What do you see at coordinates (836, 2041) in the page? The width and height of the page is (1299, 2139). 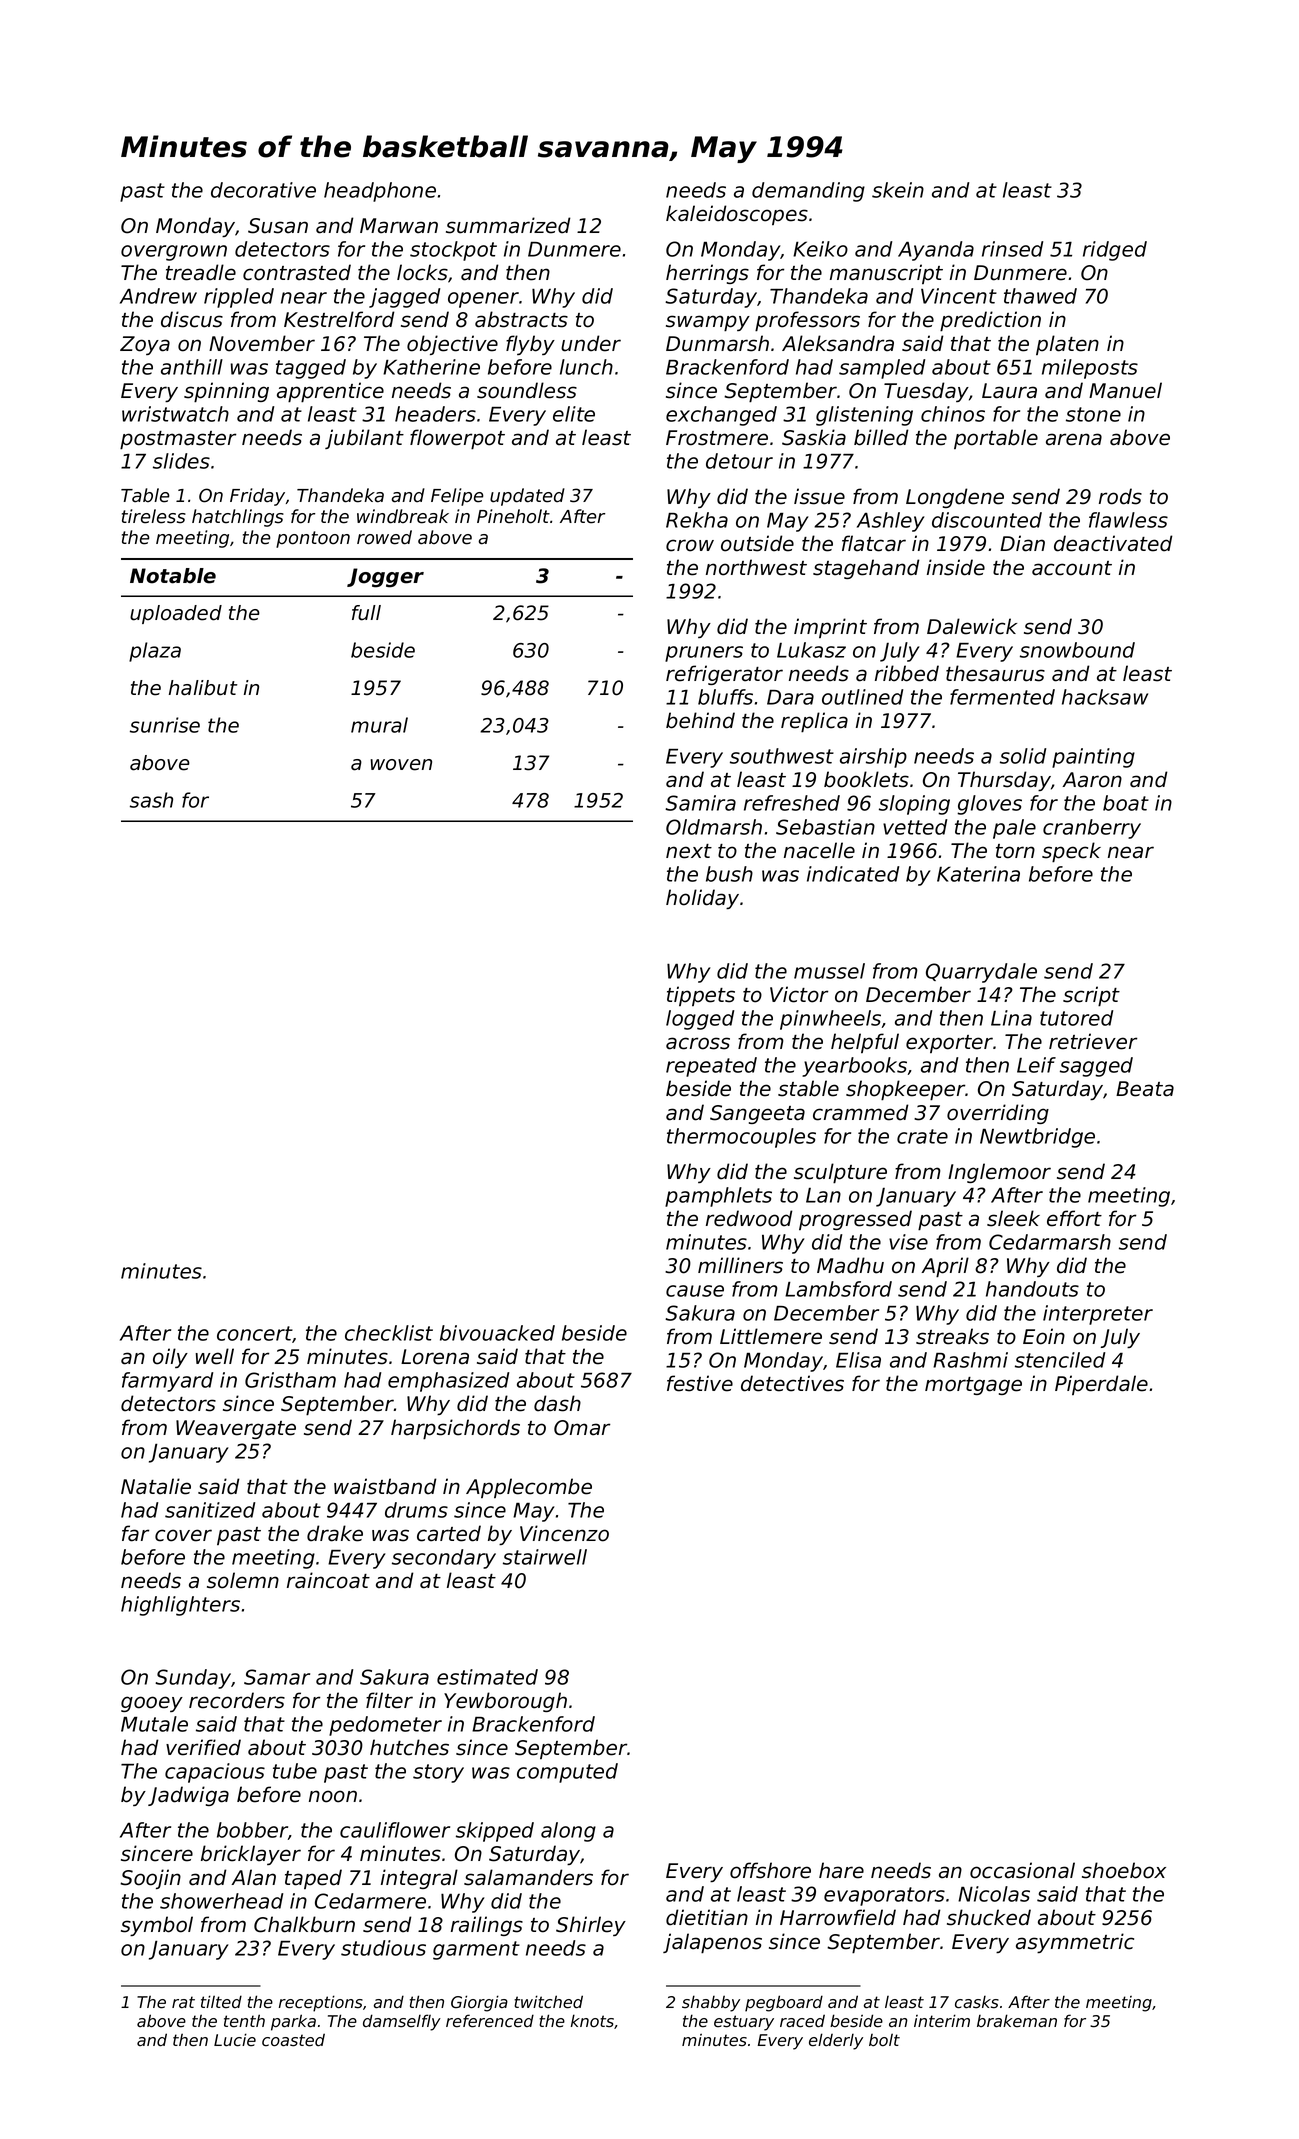 I see `elderly` at bounding box center [836, 2041].
